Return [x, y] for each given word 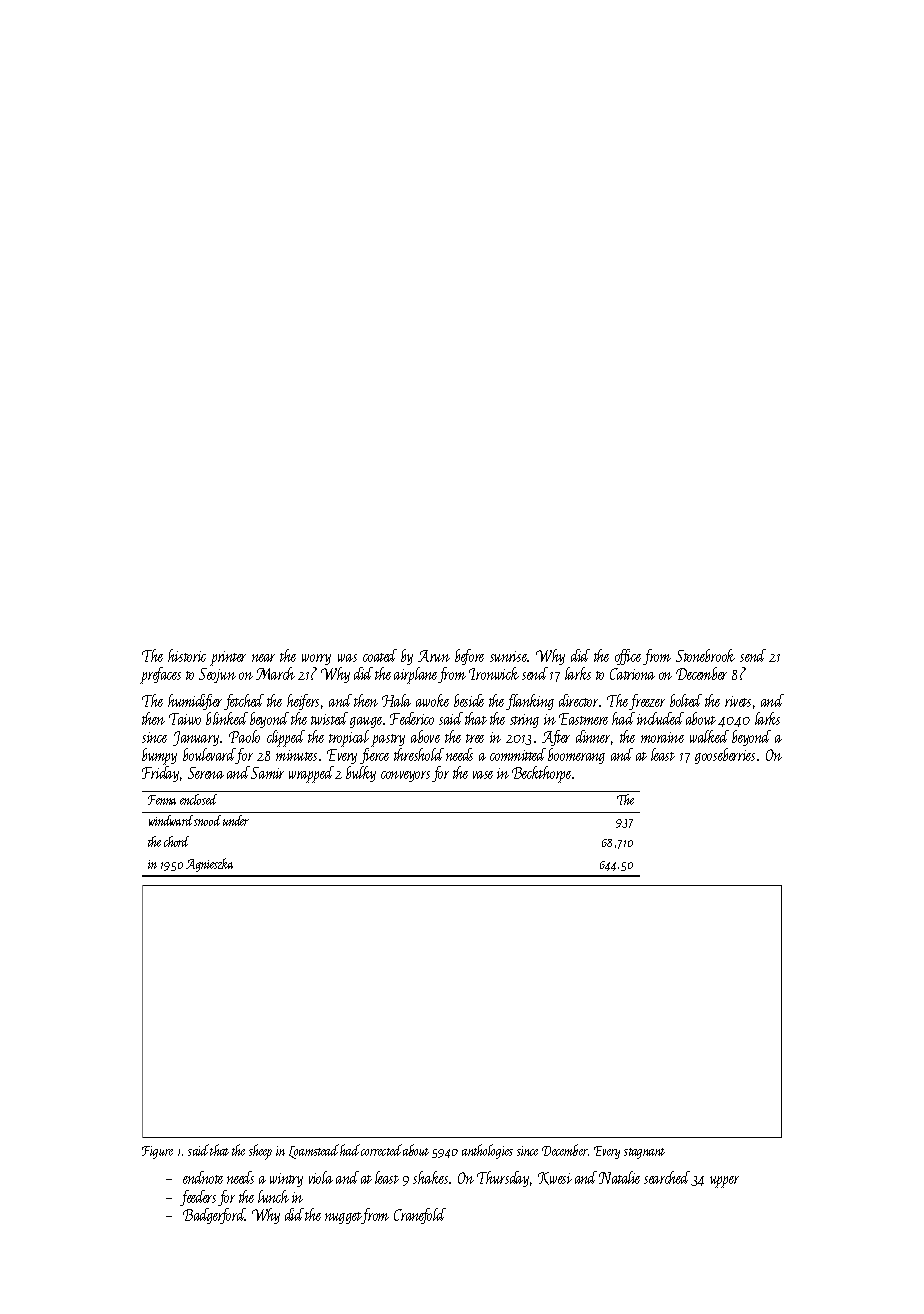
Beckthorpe [541, 774]
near [263, 658]
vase [483, 775]
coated [380, 655]
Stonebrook [705, 655]
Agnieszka [209, 865]
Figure [157, 1152]
